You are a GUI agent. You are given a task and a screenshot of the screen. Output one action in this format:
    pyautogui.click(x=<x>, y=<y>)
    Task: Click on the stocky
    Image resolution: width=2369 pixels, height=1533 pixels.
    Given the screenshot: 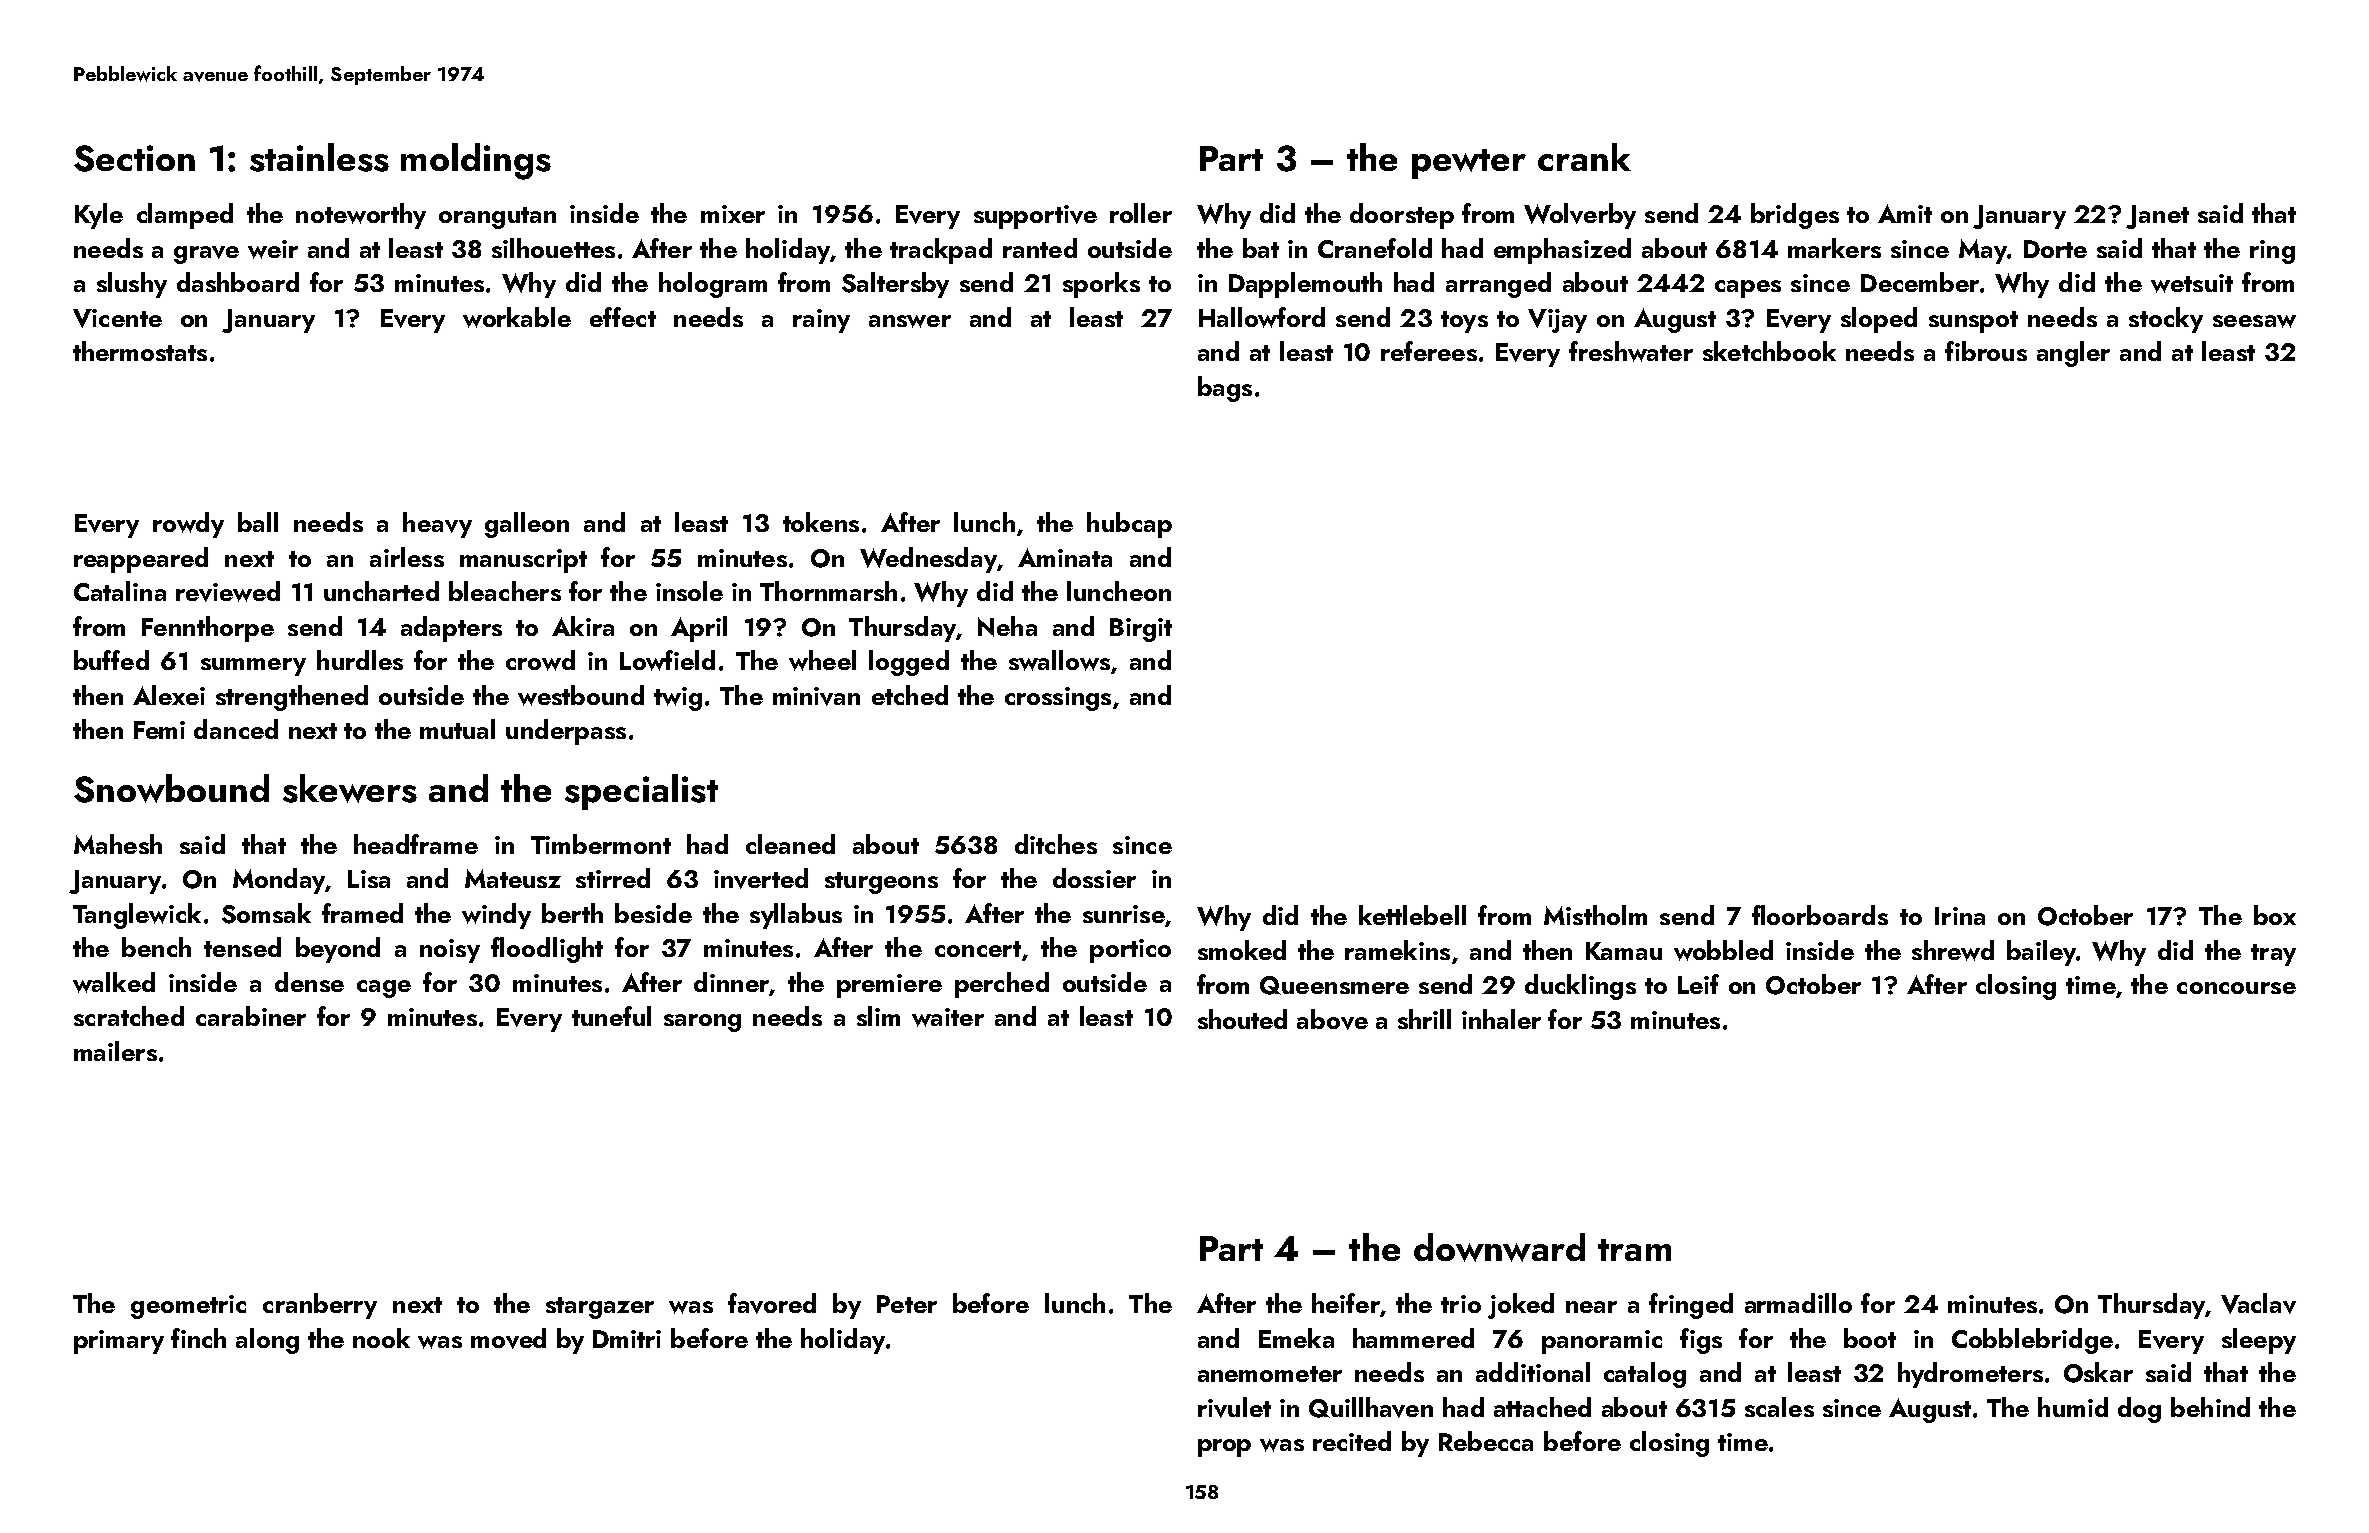 What is the action you would take?
    pyautogui.click(x=2166, y=320)
